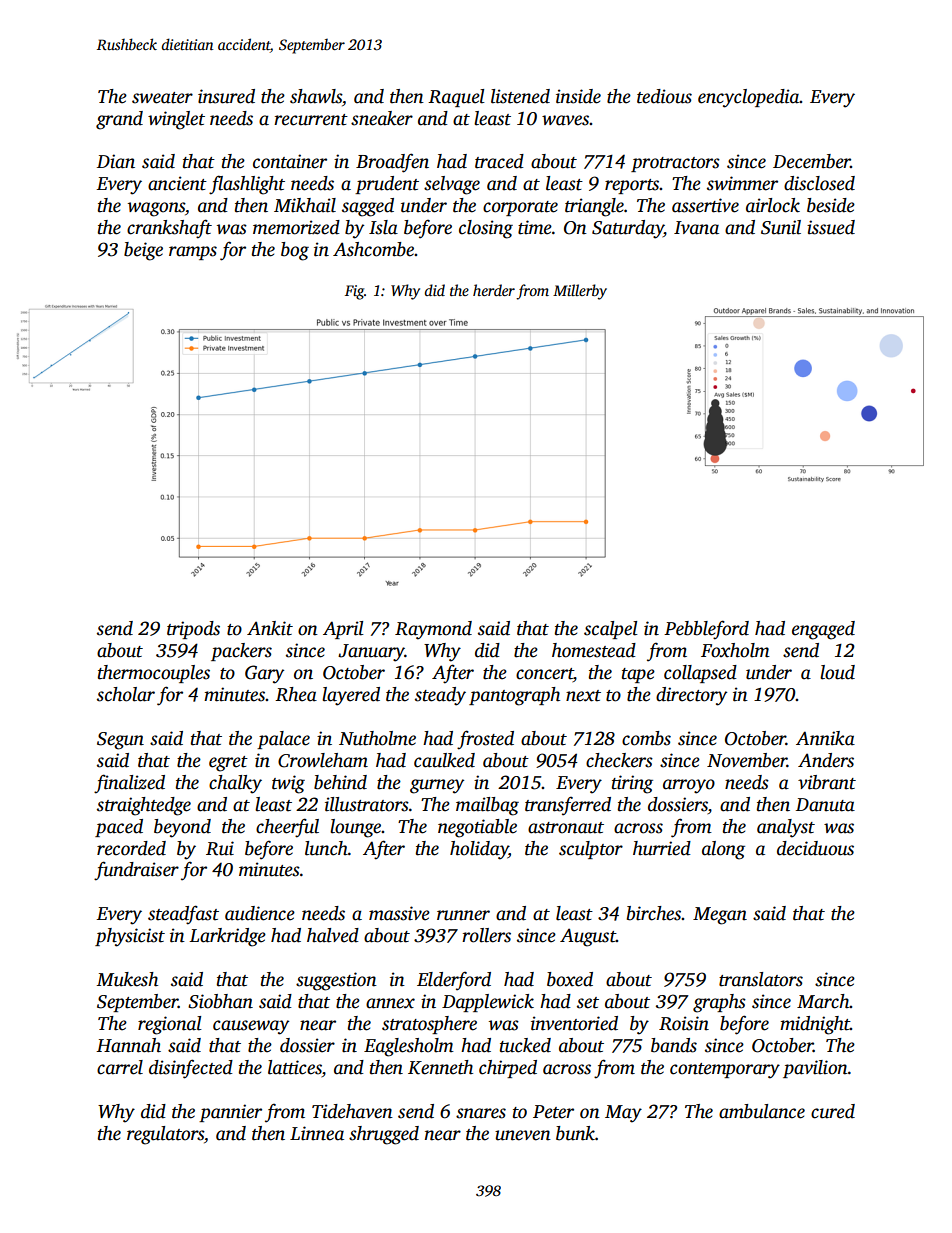 The width and height of the document is (952, 1233). Describe the element at coordinates (705, 205) in the document. I see `assertive` at that location.
